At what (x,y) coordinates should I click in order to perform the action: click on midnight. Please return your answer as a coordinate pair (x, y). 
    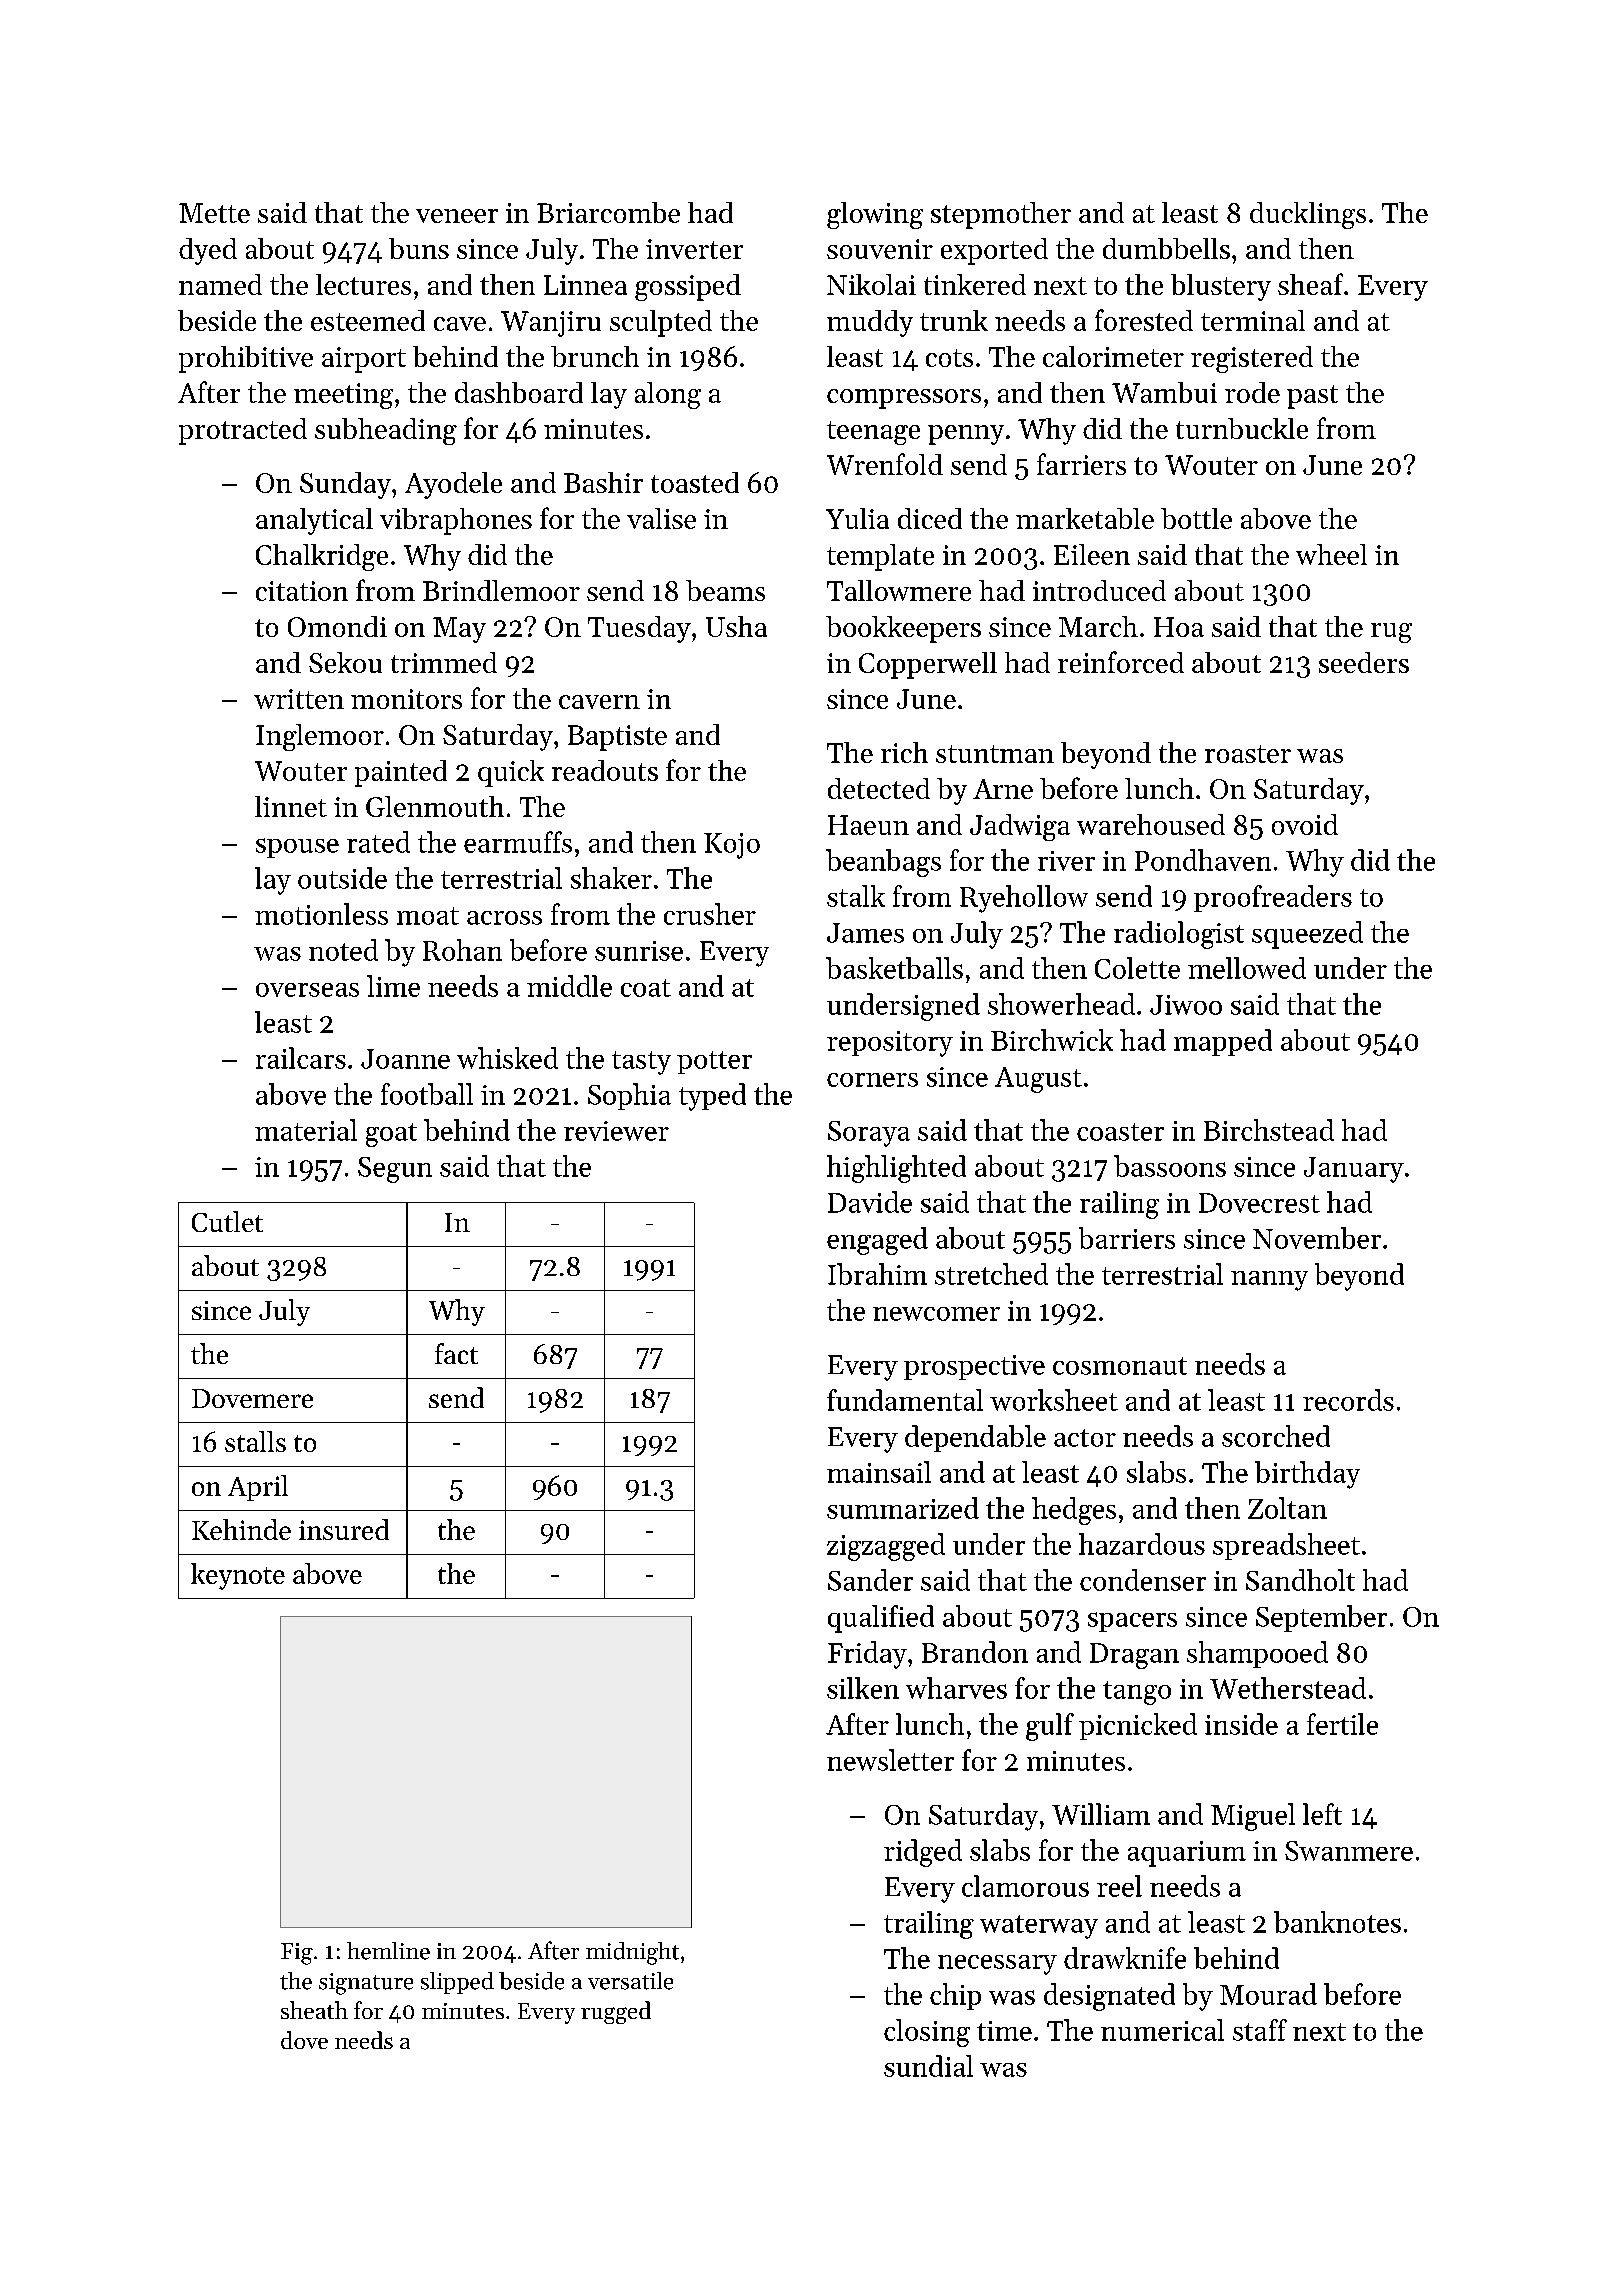
    Looking at the image, I should click on (632, 1953).
